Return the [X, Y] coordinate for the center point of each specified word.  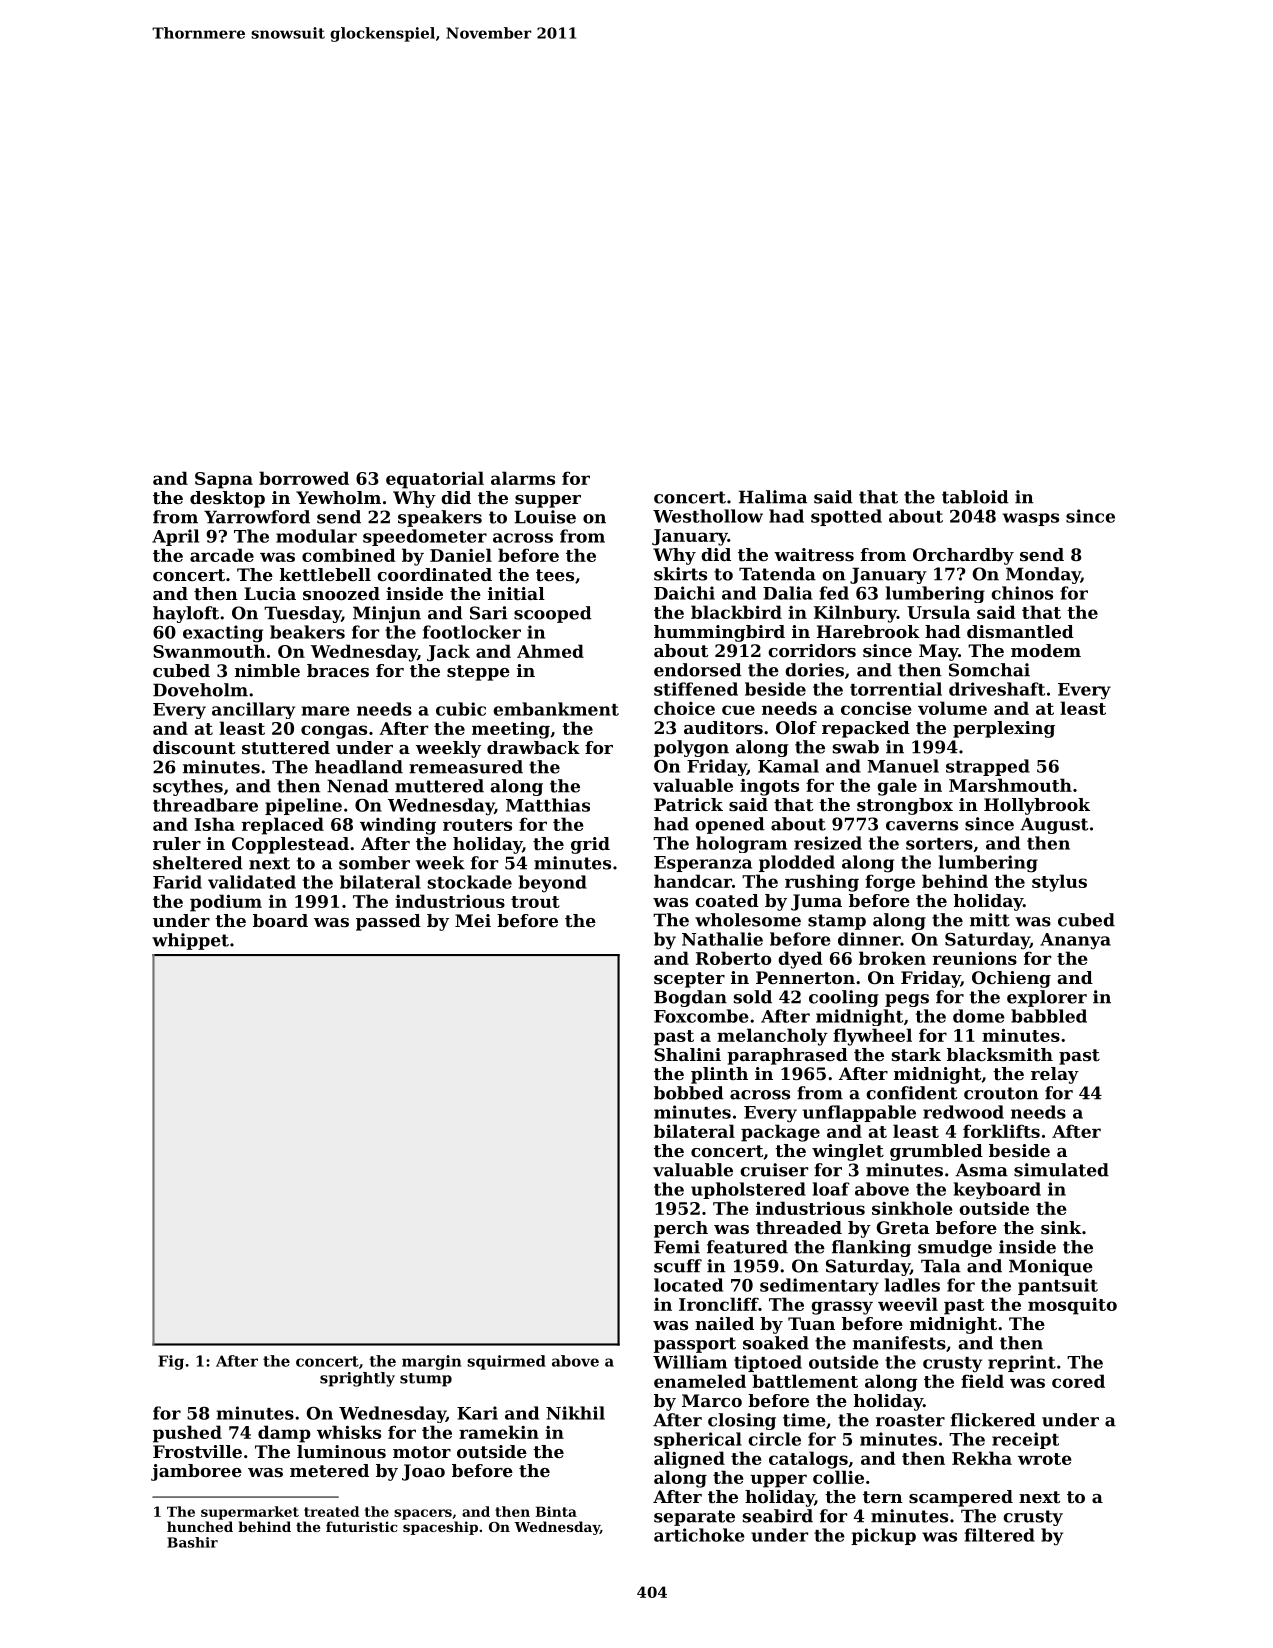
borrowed [304, 478]
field [982, 1381]
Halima [773, 497]
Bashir [192, 1542]
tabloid [975, 497]
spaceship [440, 1528]
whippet [190, 941]
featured [747, 1247]
